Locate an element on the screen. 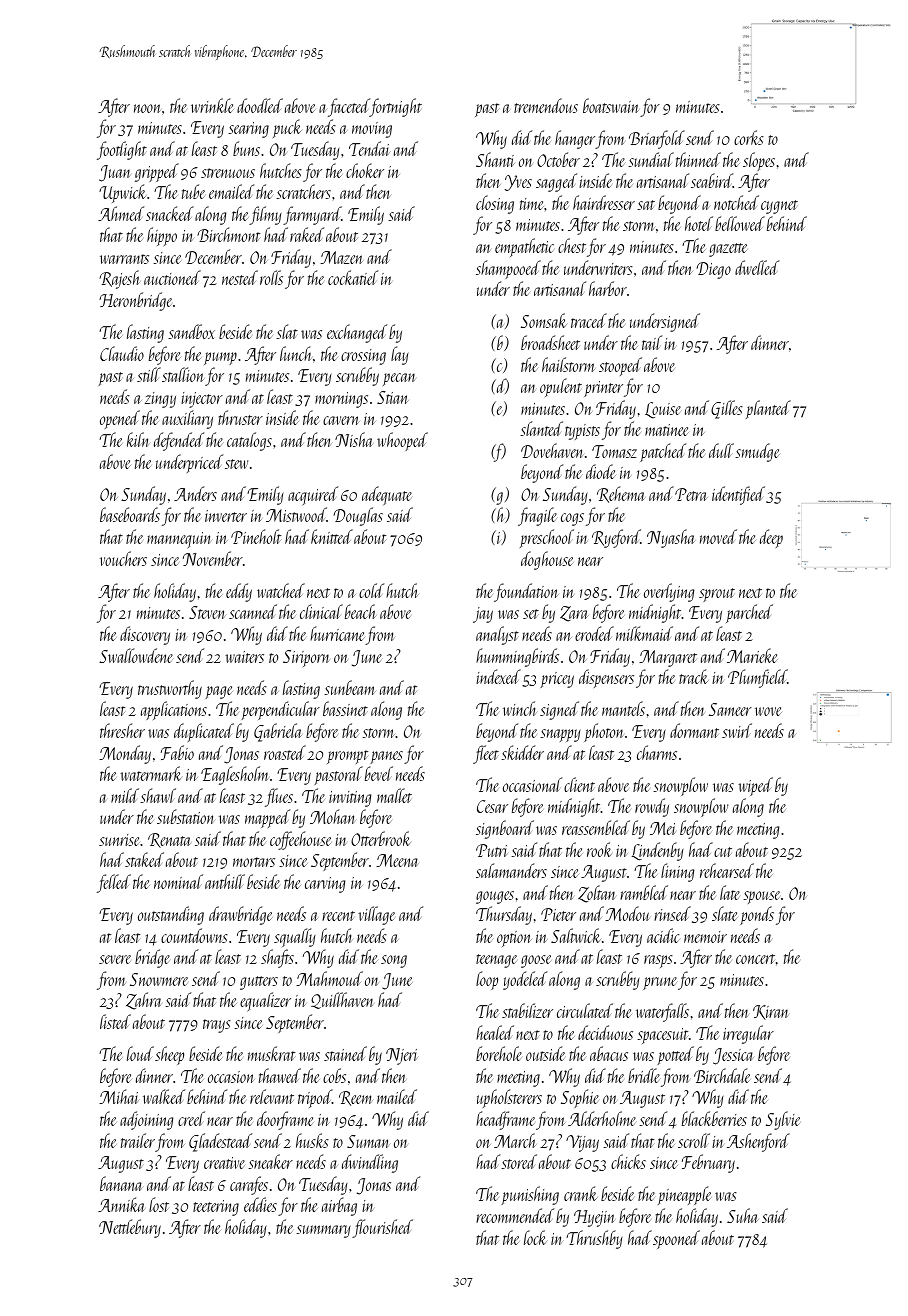 The image size is (908, 1316). severe is located at coordinates (115, 959).
